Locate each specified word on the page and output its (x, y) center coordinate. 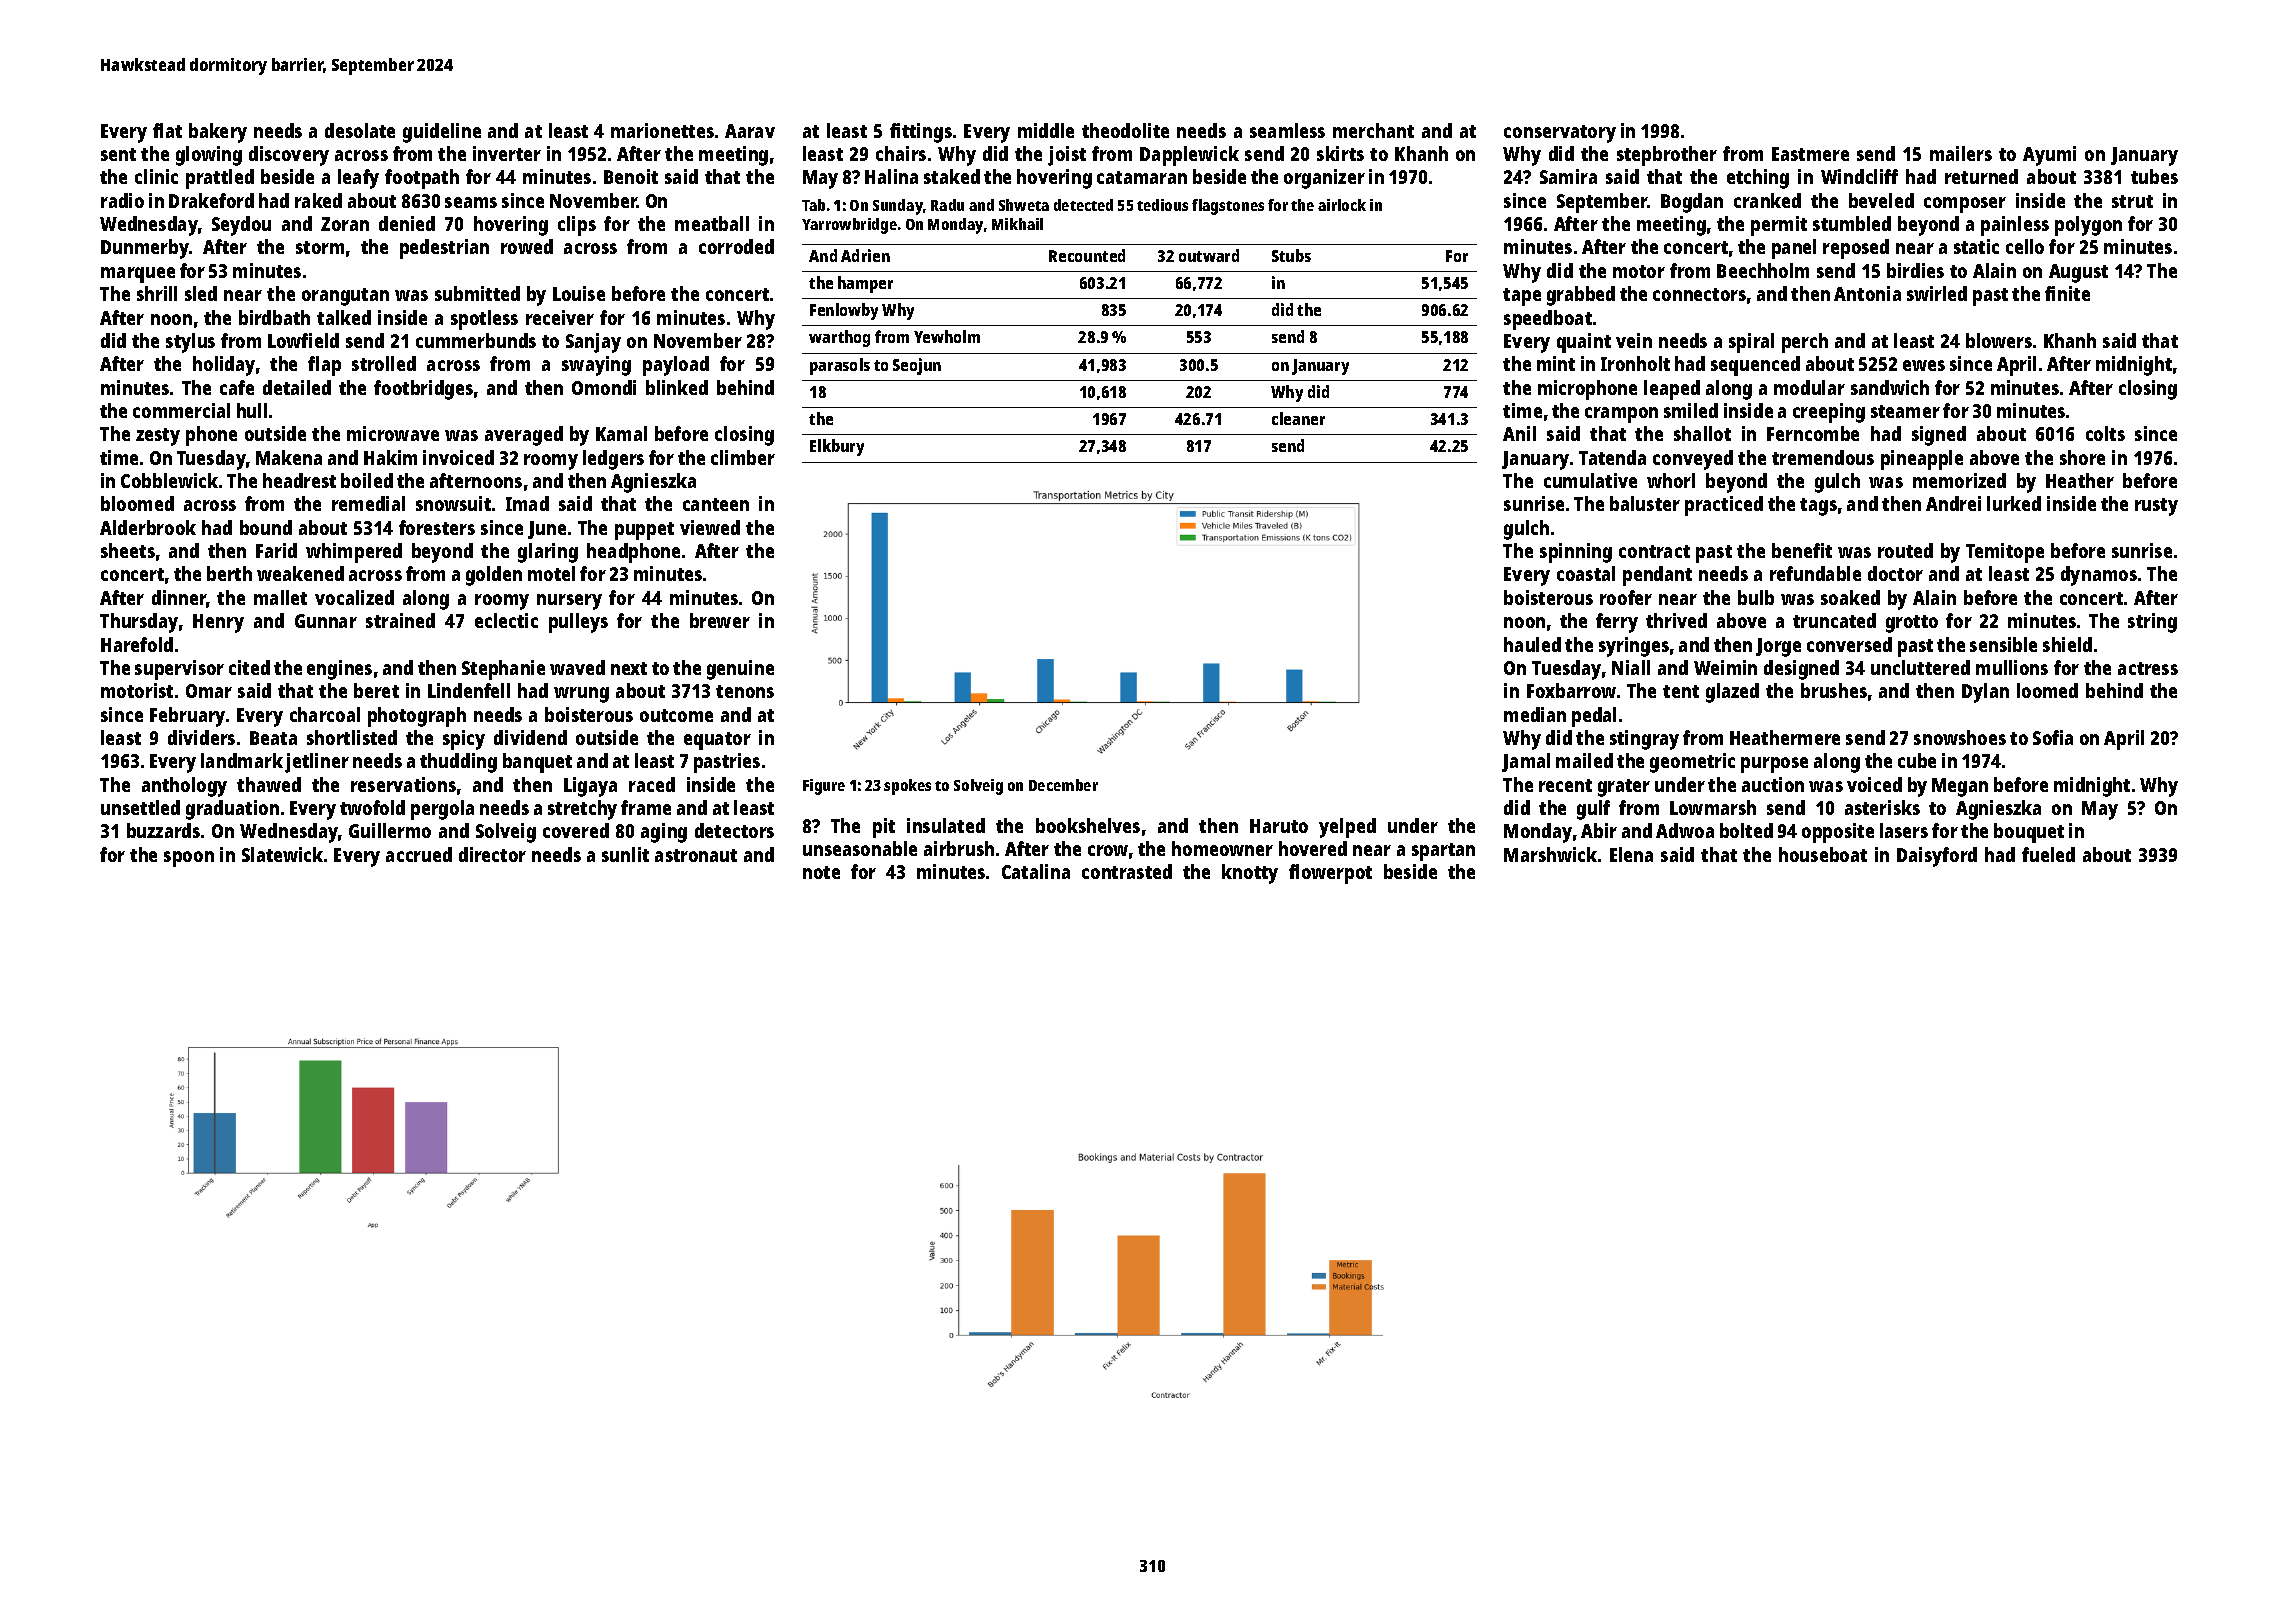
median (1535, 714)
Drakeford (211, 200)
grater (1624, 788)
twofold (372, 807)
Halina (891, 176)
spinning (1576, 553)
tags (1818, 507)
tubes (2154, 176)
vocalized (354, 597)
